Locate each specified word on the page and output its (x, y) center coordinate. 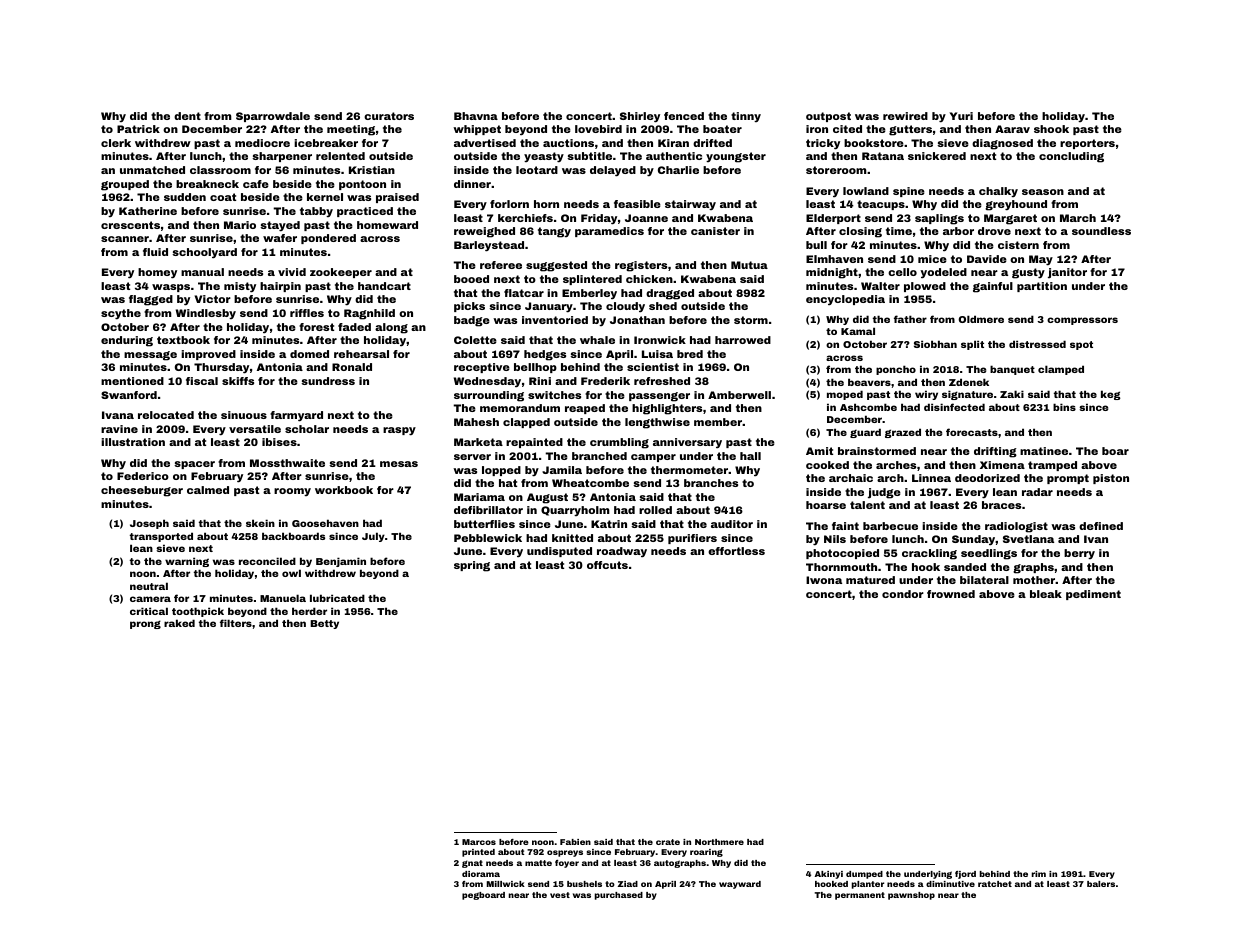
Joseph (149, 524)
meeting (351, 130)
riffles (307, 313)
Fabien (575, 842)
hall (750, 456)
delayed (613, 171)
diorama (481, 874)
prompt (1068, 479)
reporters (1087, 144)
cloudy (625, 307)
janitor (1067, 273)
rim (1039, 874)
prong (145, 624)
